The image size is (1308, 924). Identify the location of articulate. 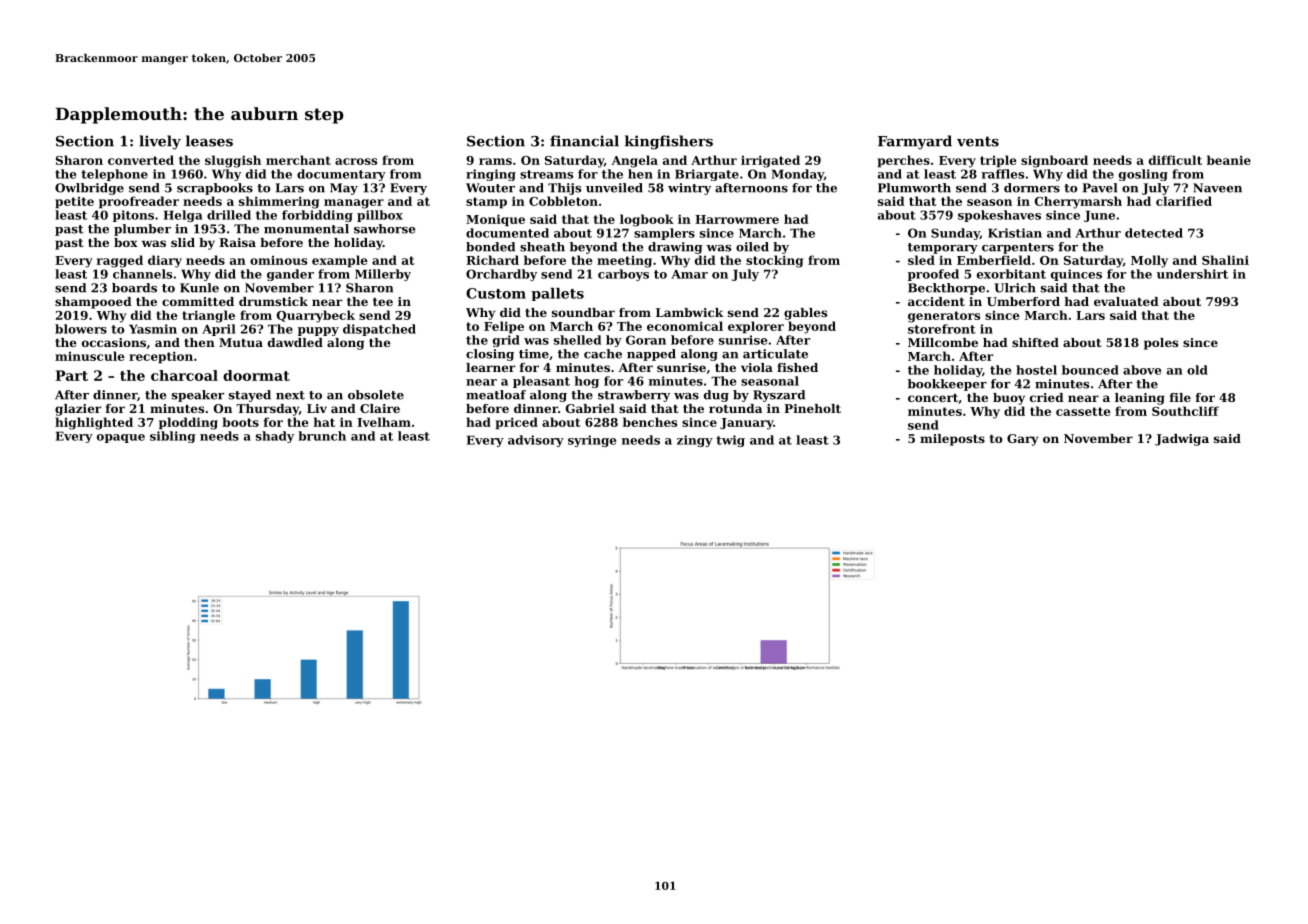
(775, 354).
